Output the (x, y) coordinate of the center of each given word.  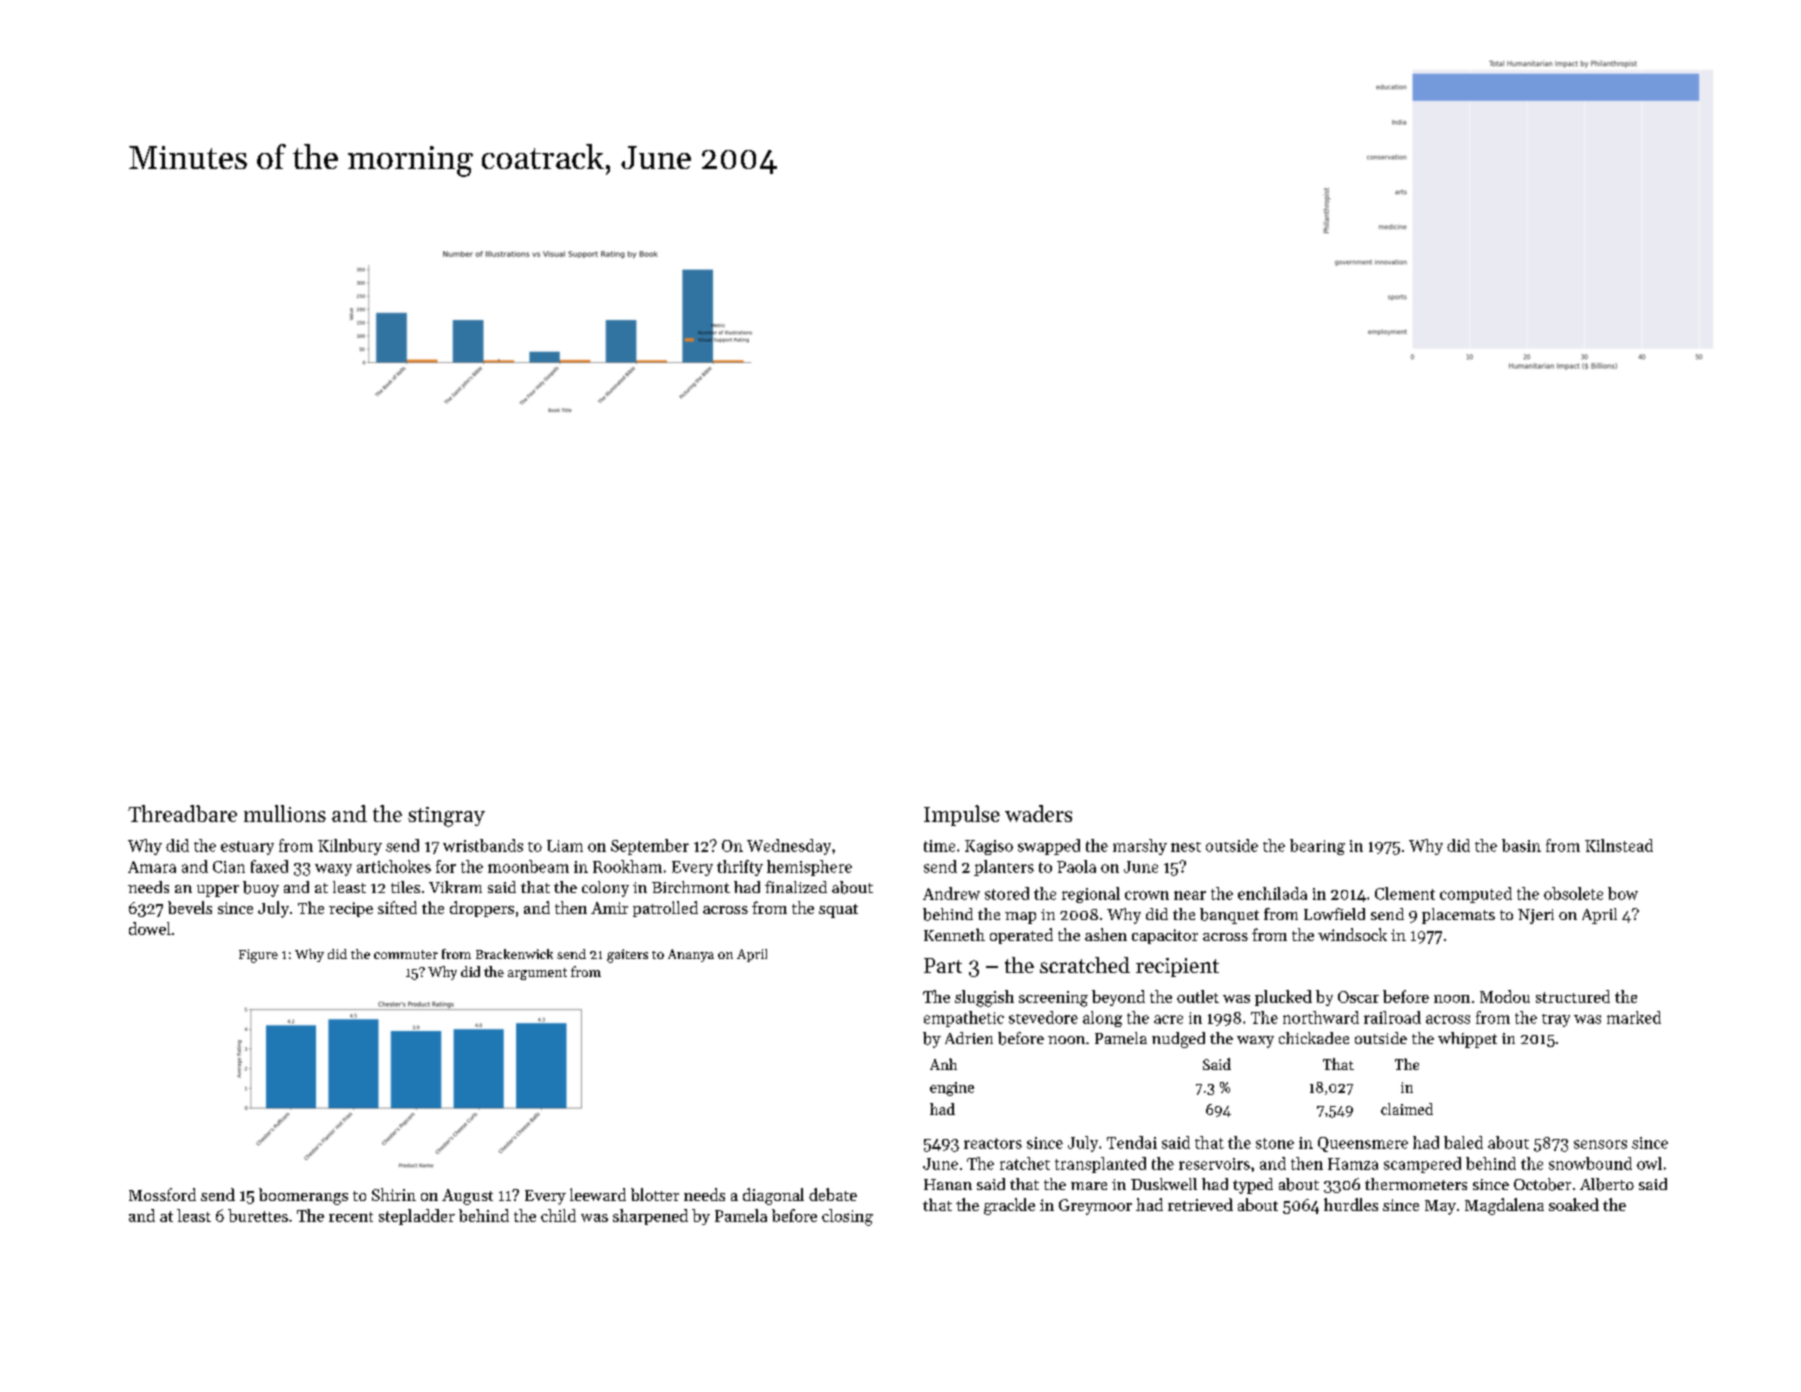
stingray (446, 817)
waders (1038, 813)
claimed (1407, 1109)
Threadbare (182, 813)
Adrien (969, 1038)
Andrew (951, 893)
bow (1623, 893)
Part (943, 965)
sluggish (984, 998)
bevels (190, 907)
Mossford (162, 1194)
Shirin (394, 1194)
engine (952, 1089)
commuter (406, 954)
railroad (1392, 1017)
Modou (1505, 996)
